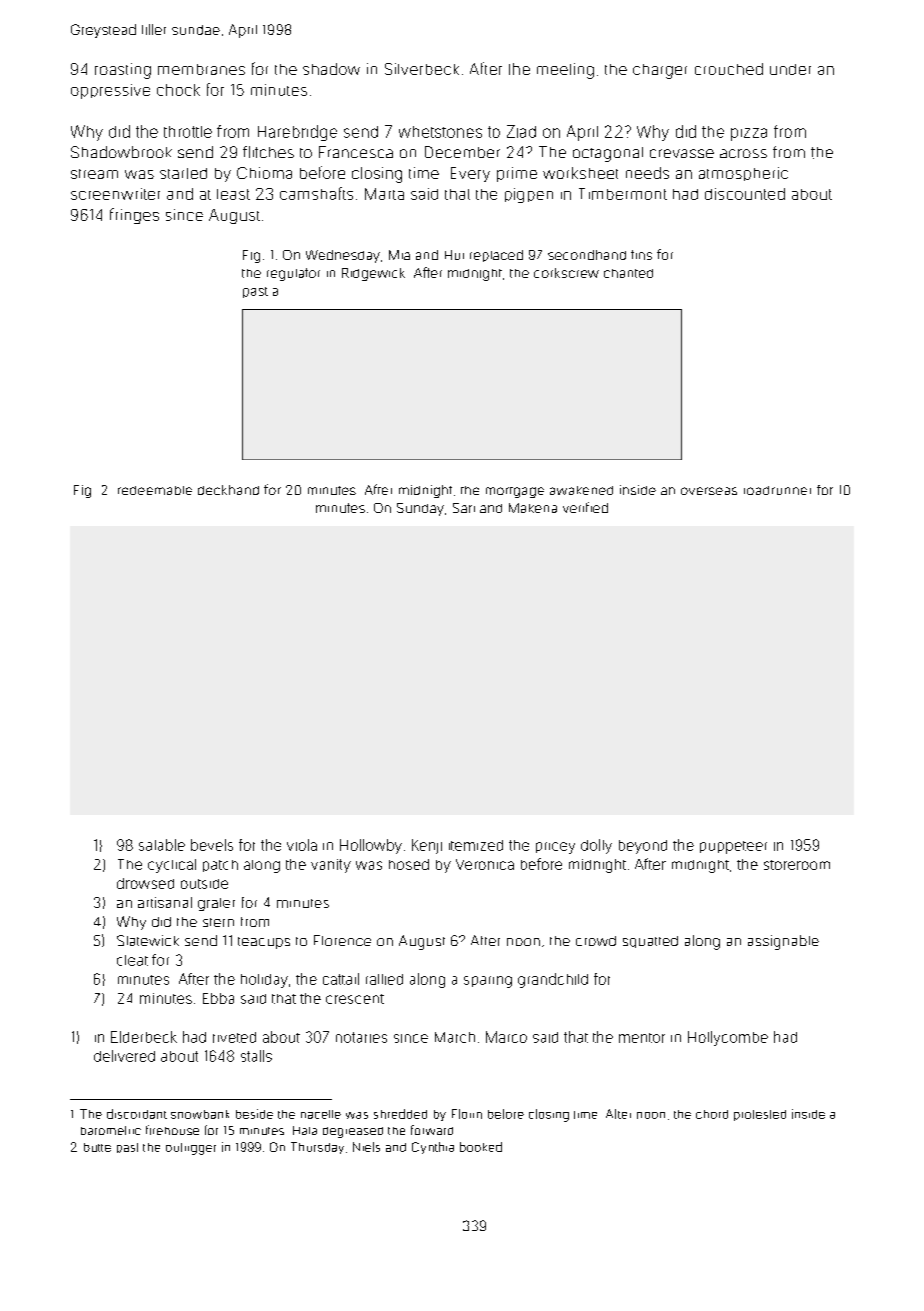 This document has width=924, height=1311. I want to click on replaced, so click(496, 256).
